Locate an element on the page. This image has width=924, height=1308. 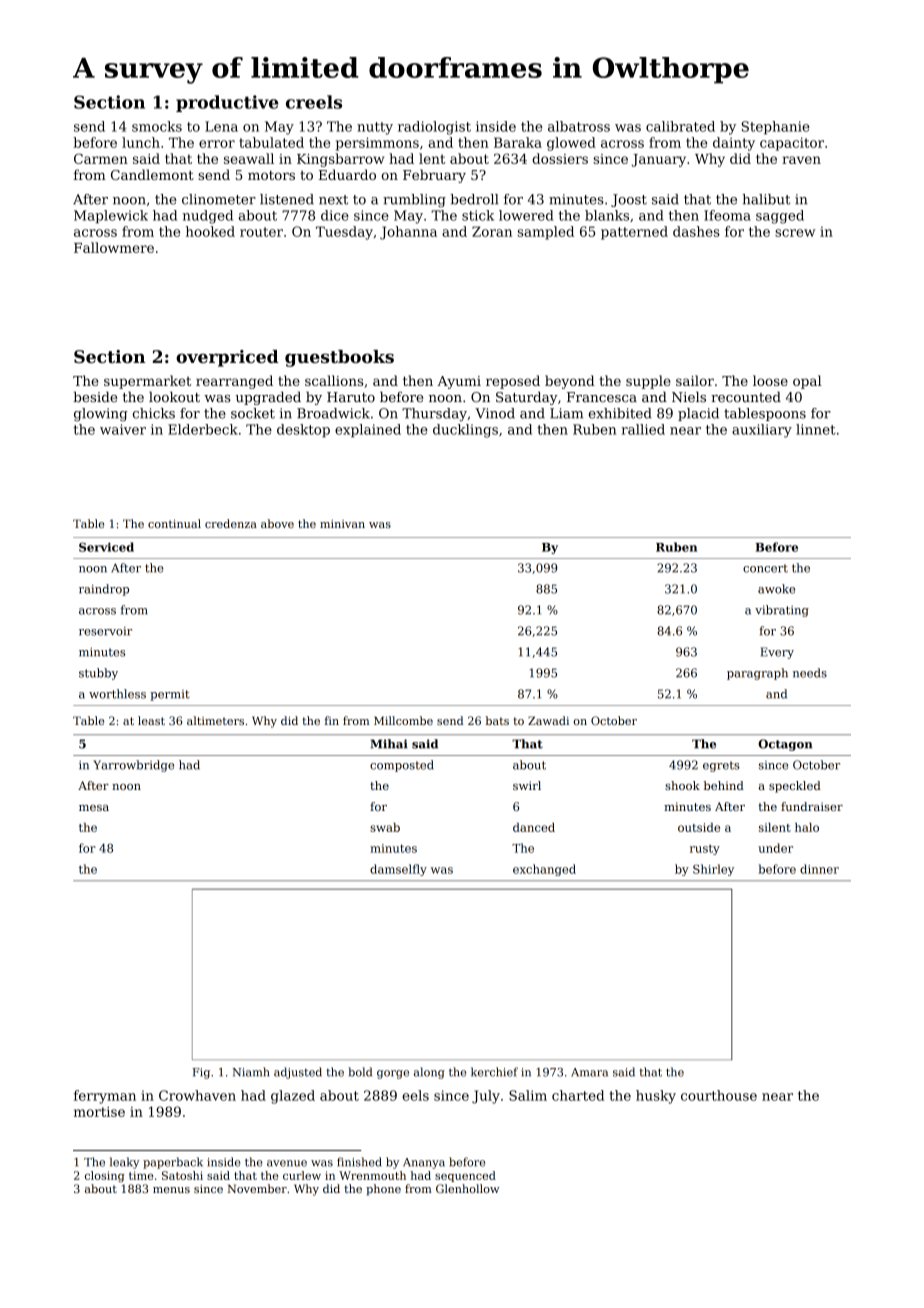
dashes is located at coordinates (696, 231).
